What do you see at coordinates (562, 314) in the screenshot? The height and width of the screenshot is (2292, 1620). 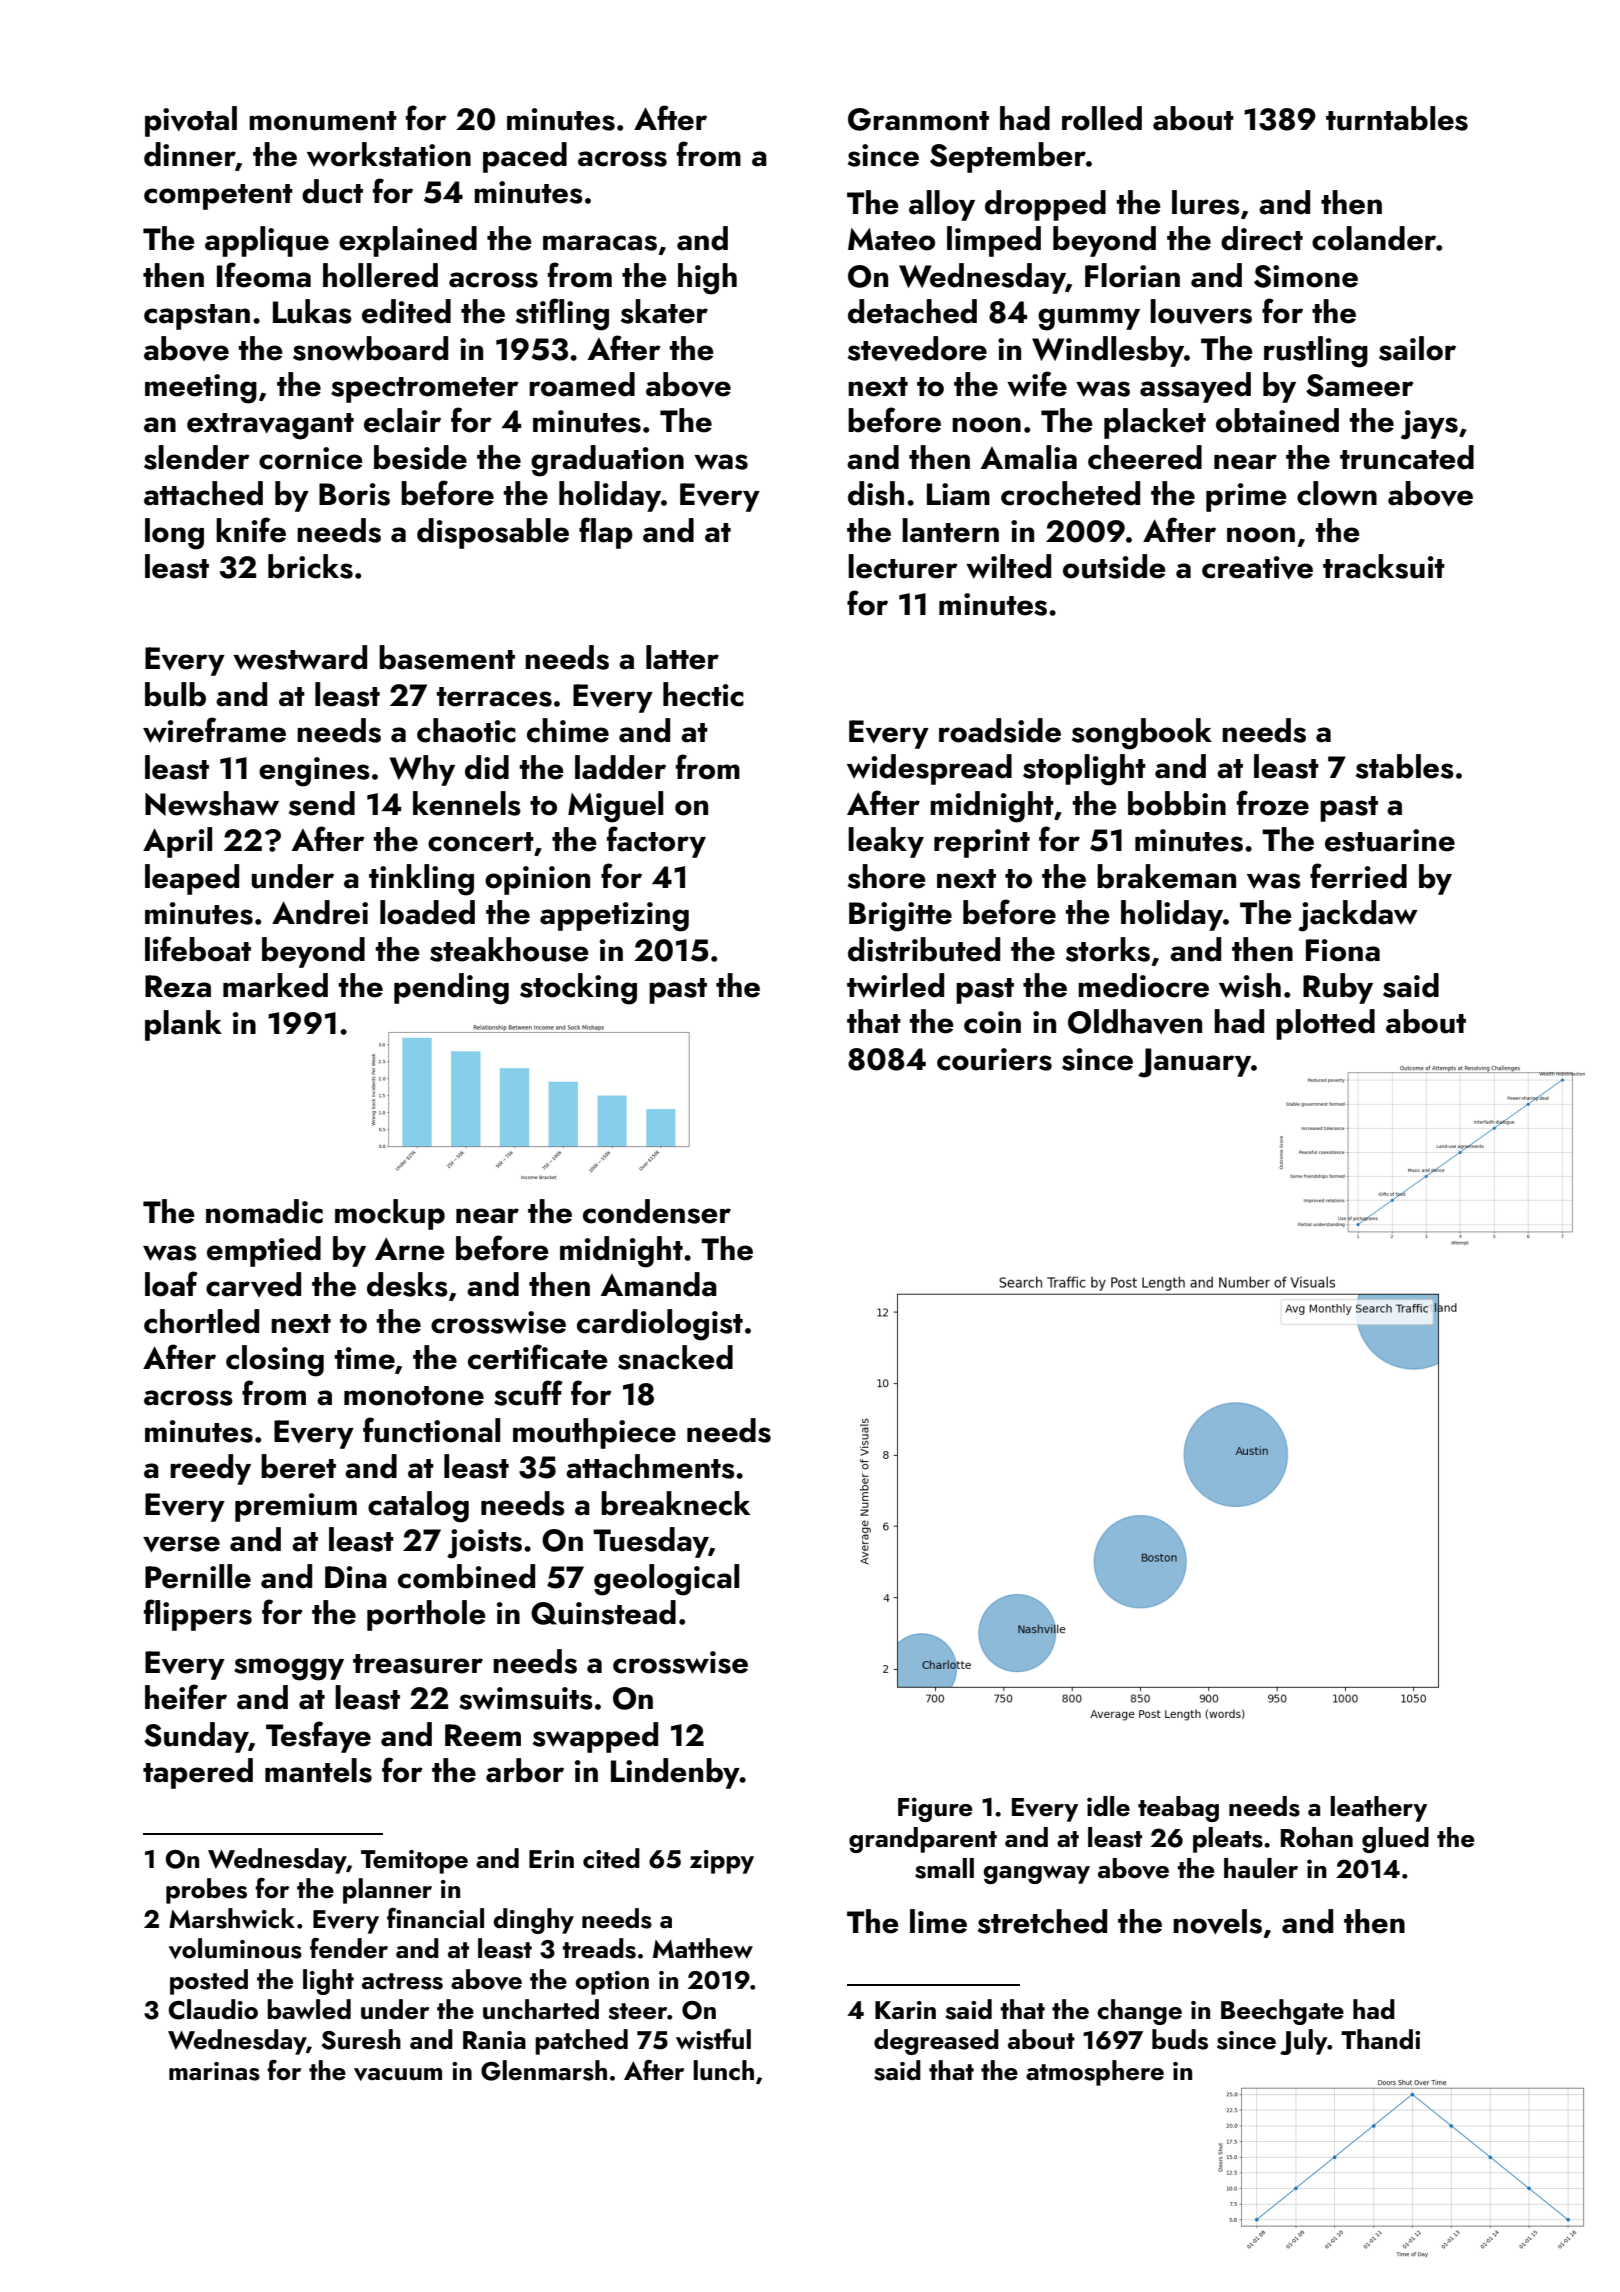 I see `stifling` at bounding box center [562, 314].
